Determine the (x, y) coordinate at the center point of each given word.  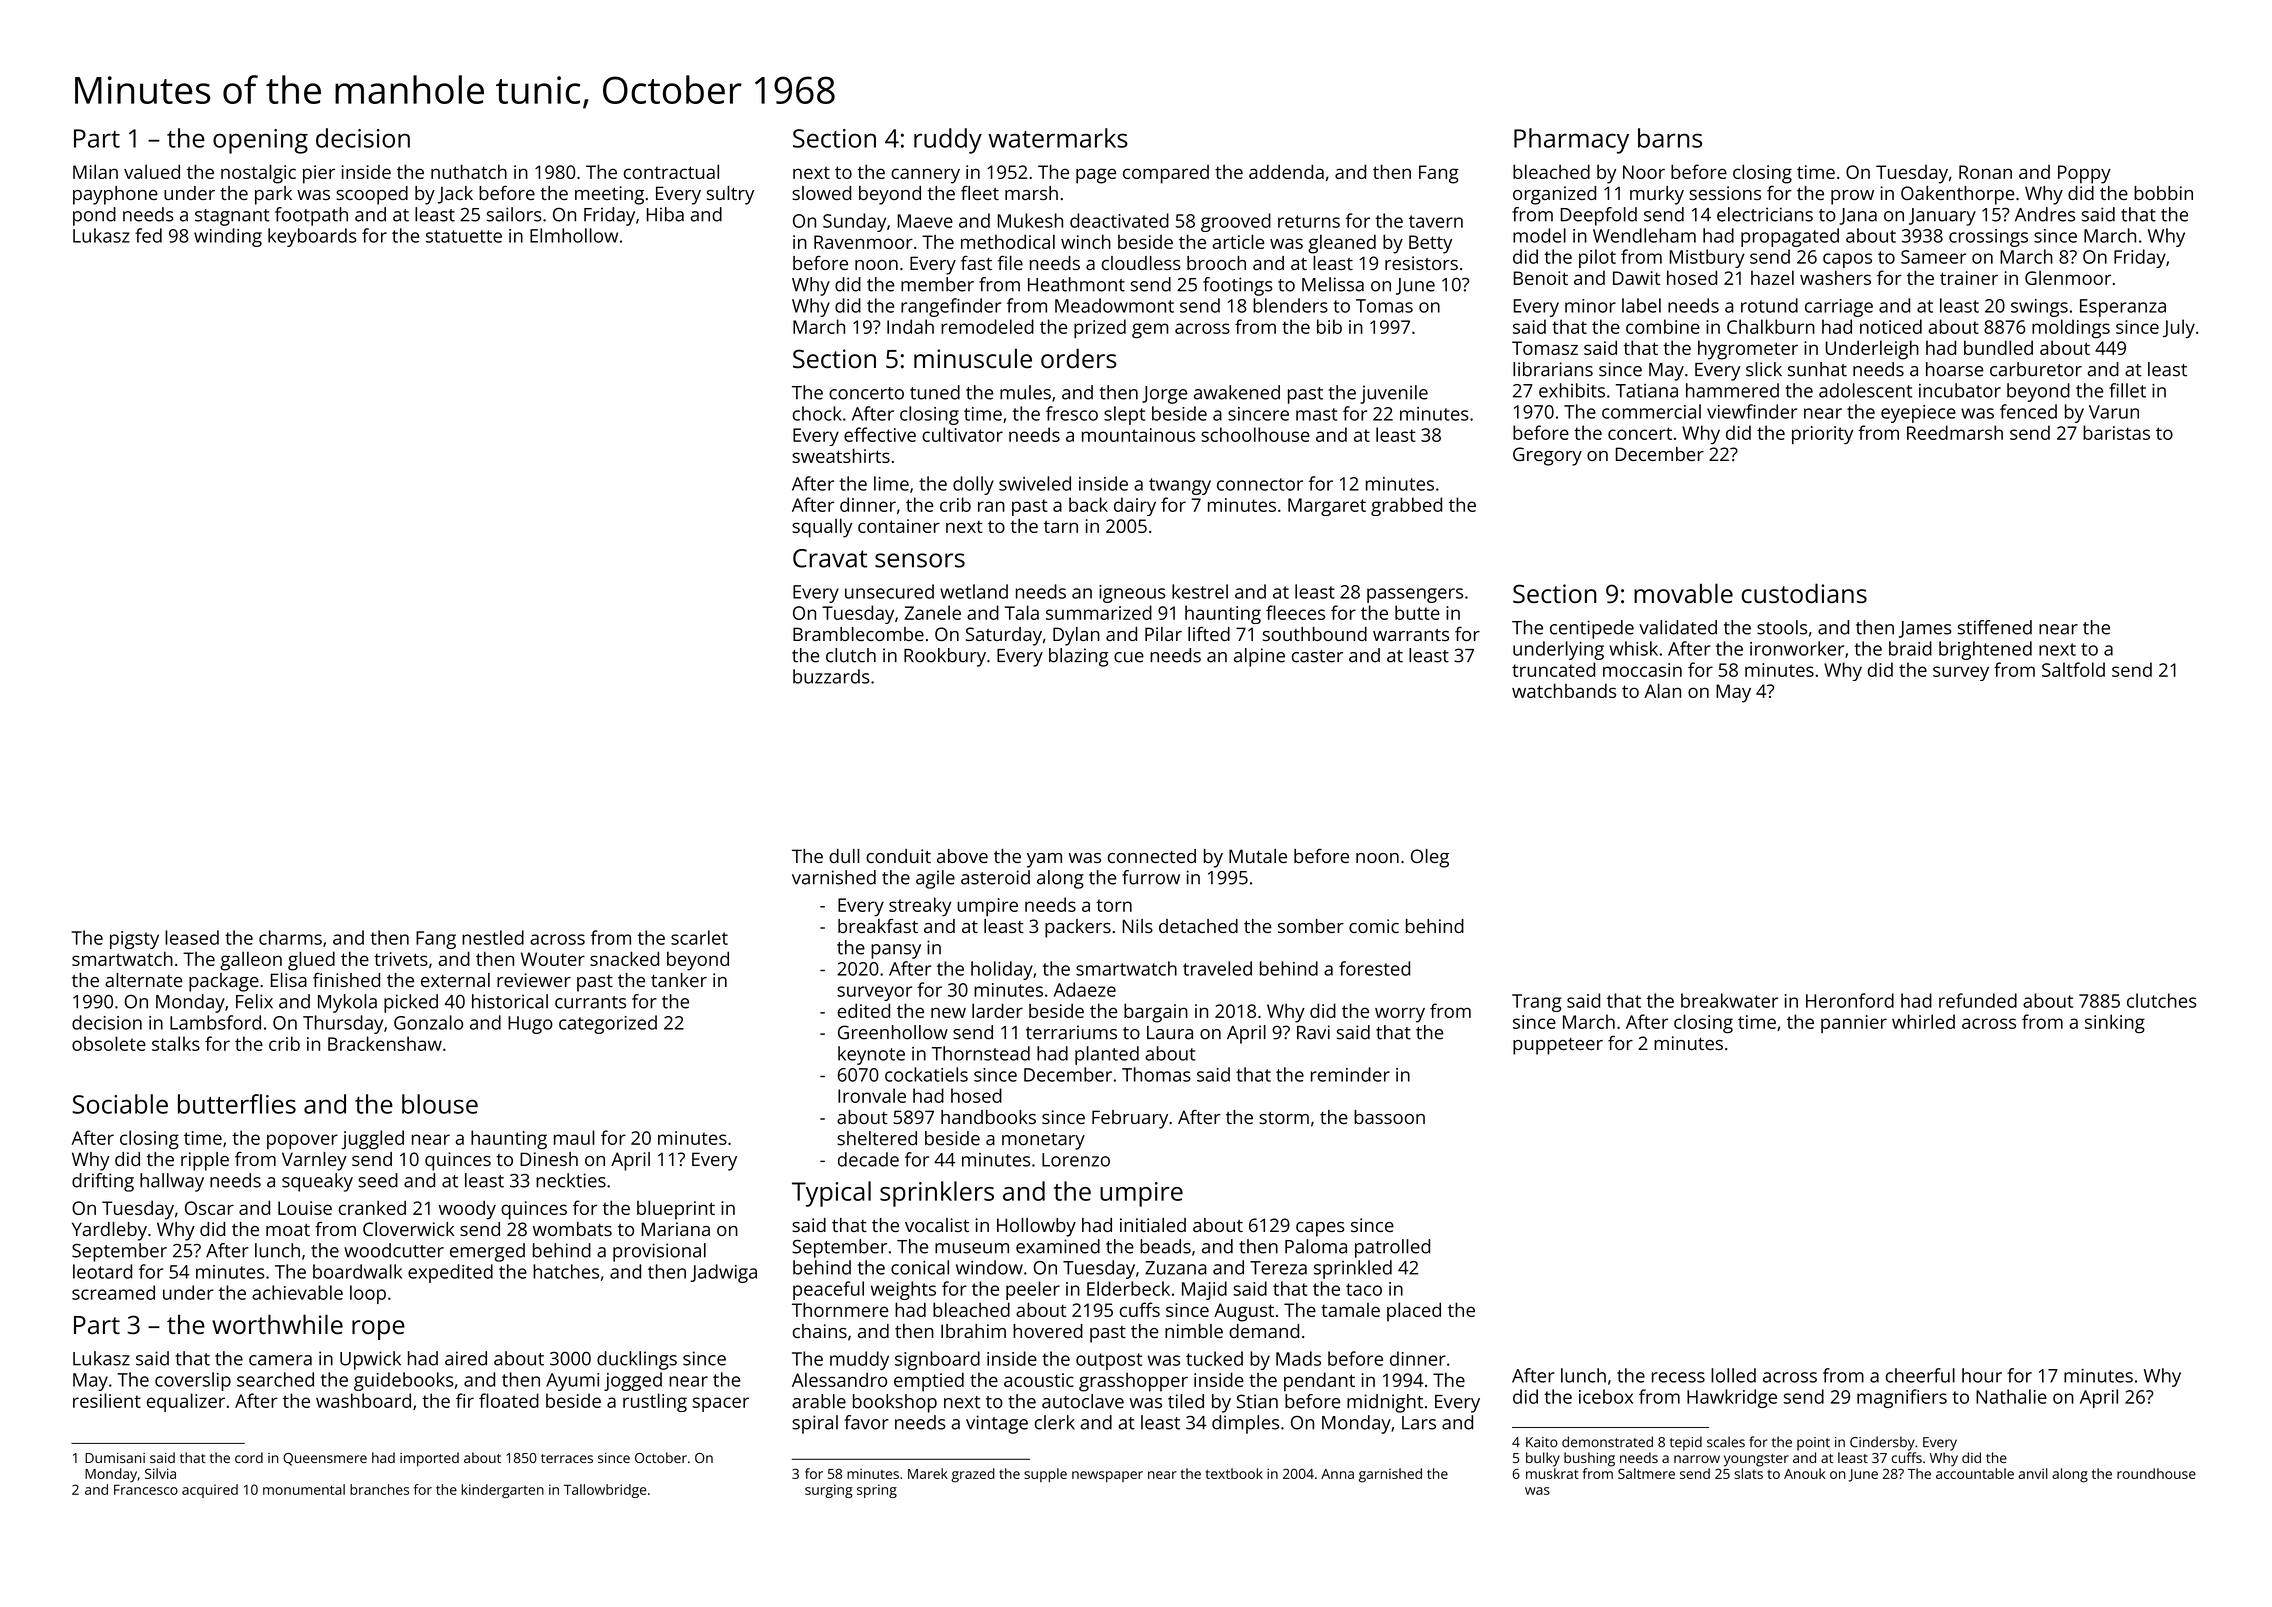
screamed (113, 1292)
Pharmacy (1571, 141)
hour (1982, 1375)
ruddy (948, 141)
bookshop (895, 1403)
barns (1670, 138)
